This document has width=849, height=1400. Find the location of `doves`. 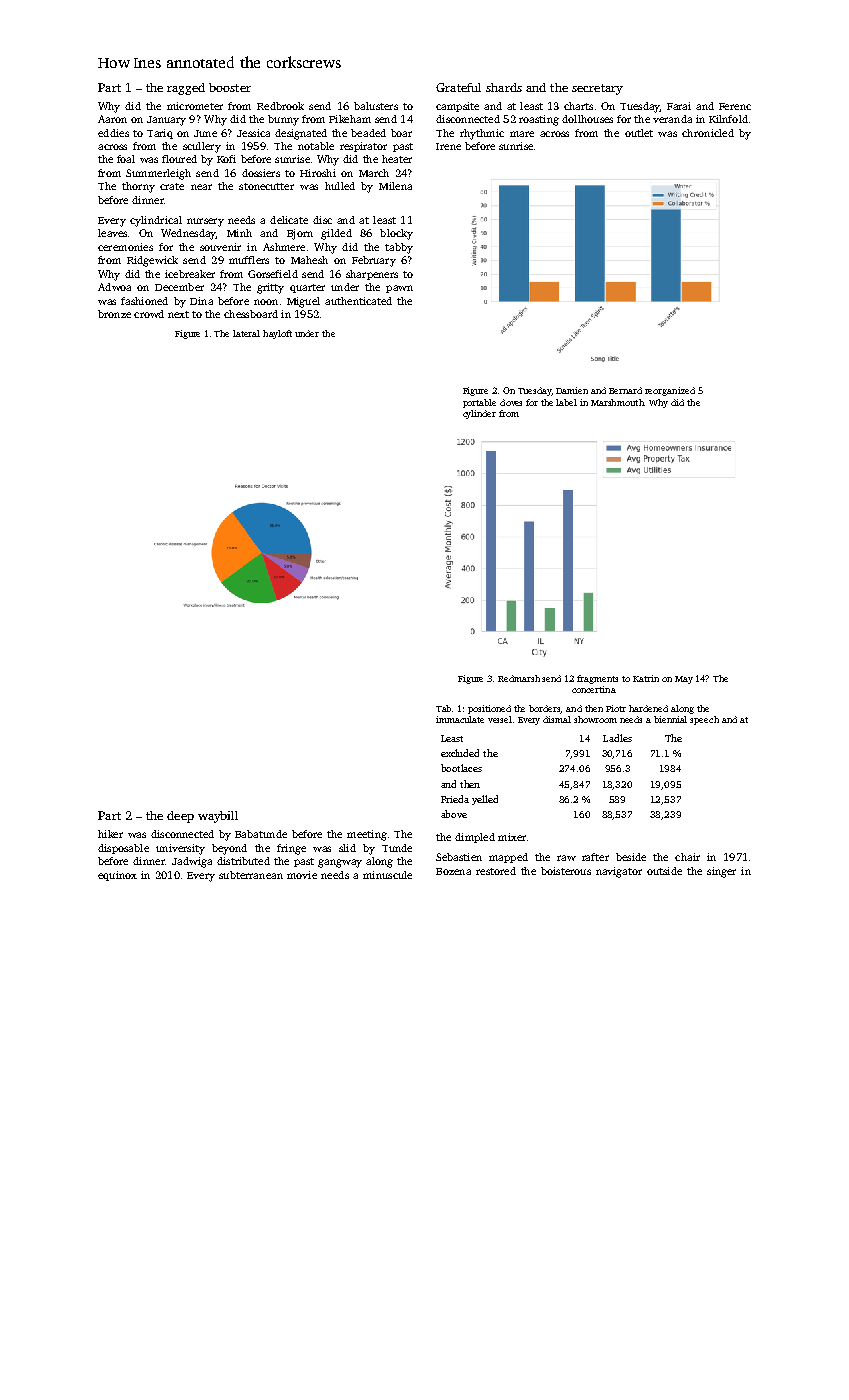

doves is located at coordinates (511, 402).
